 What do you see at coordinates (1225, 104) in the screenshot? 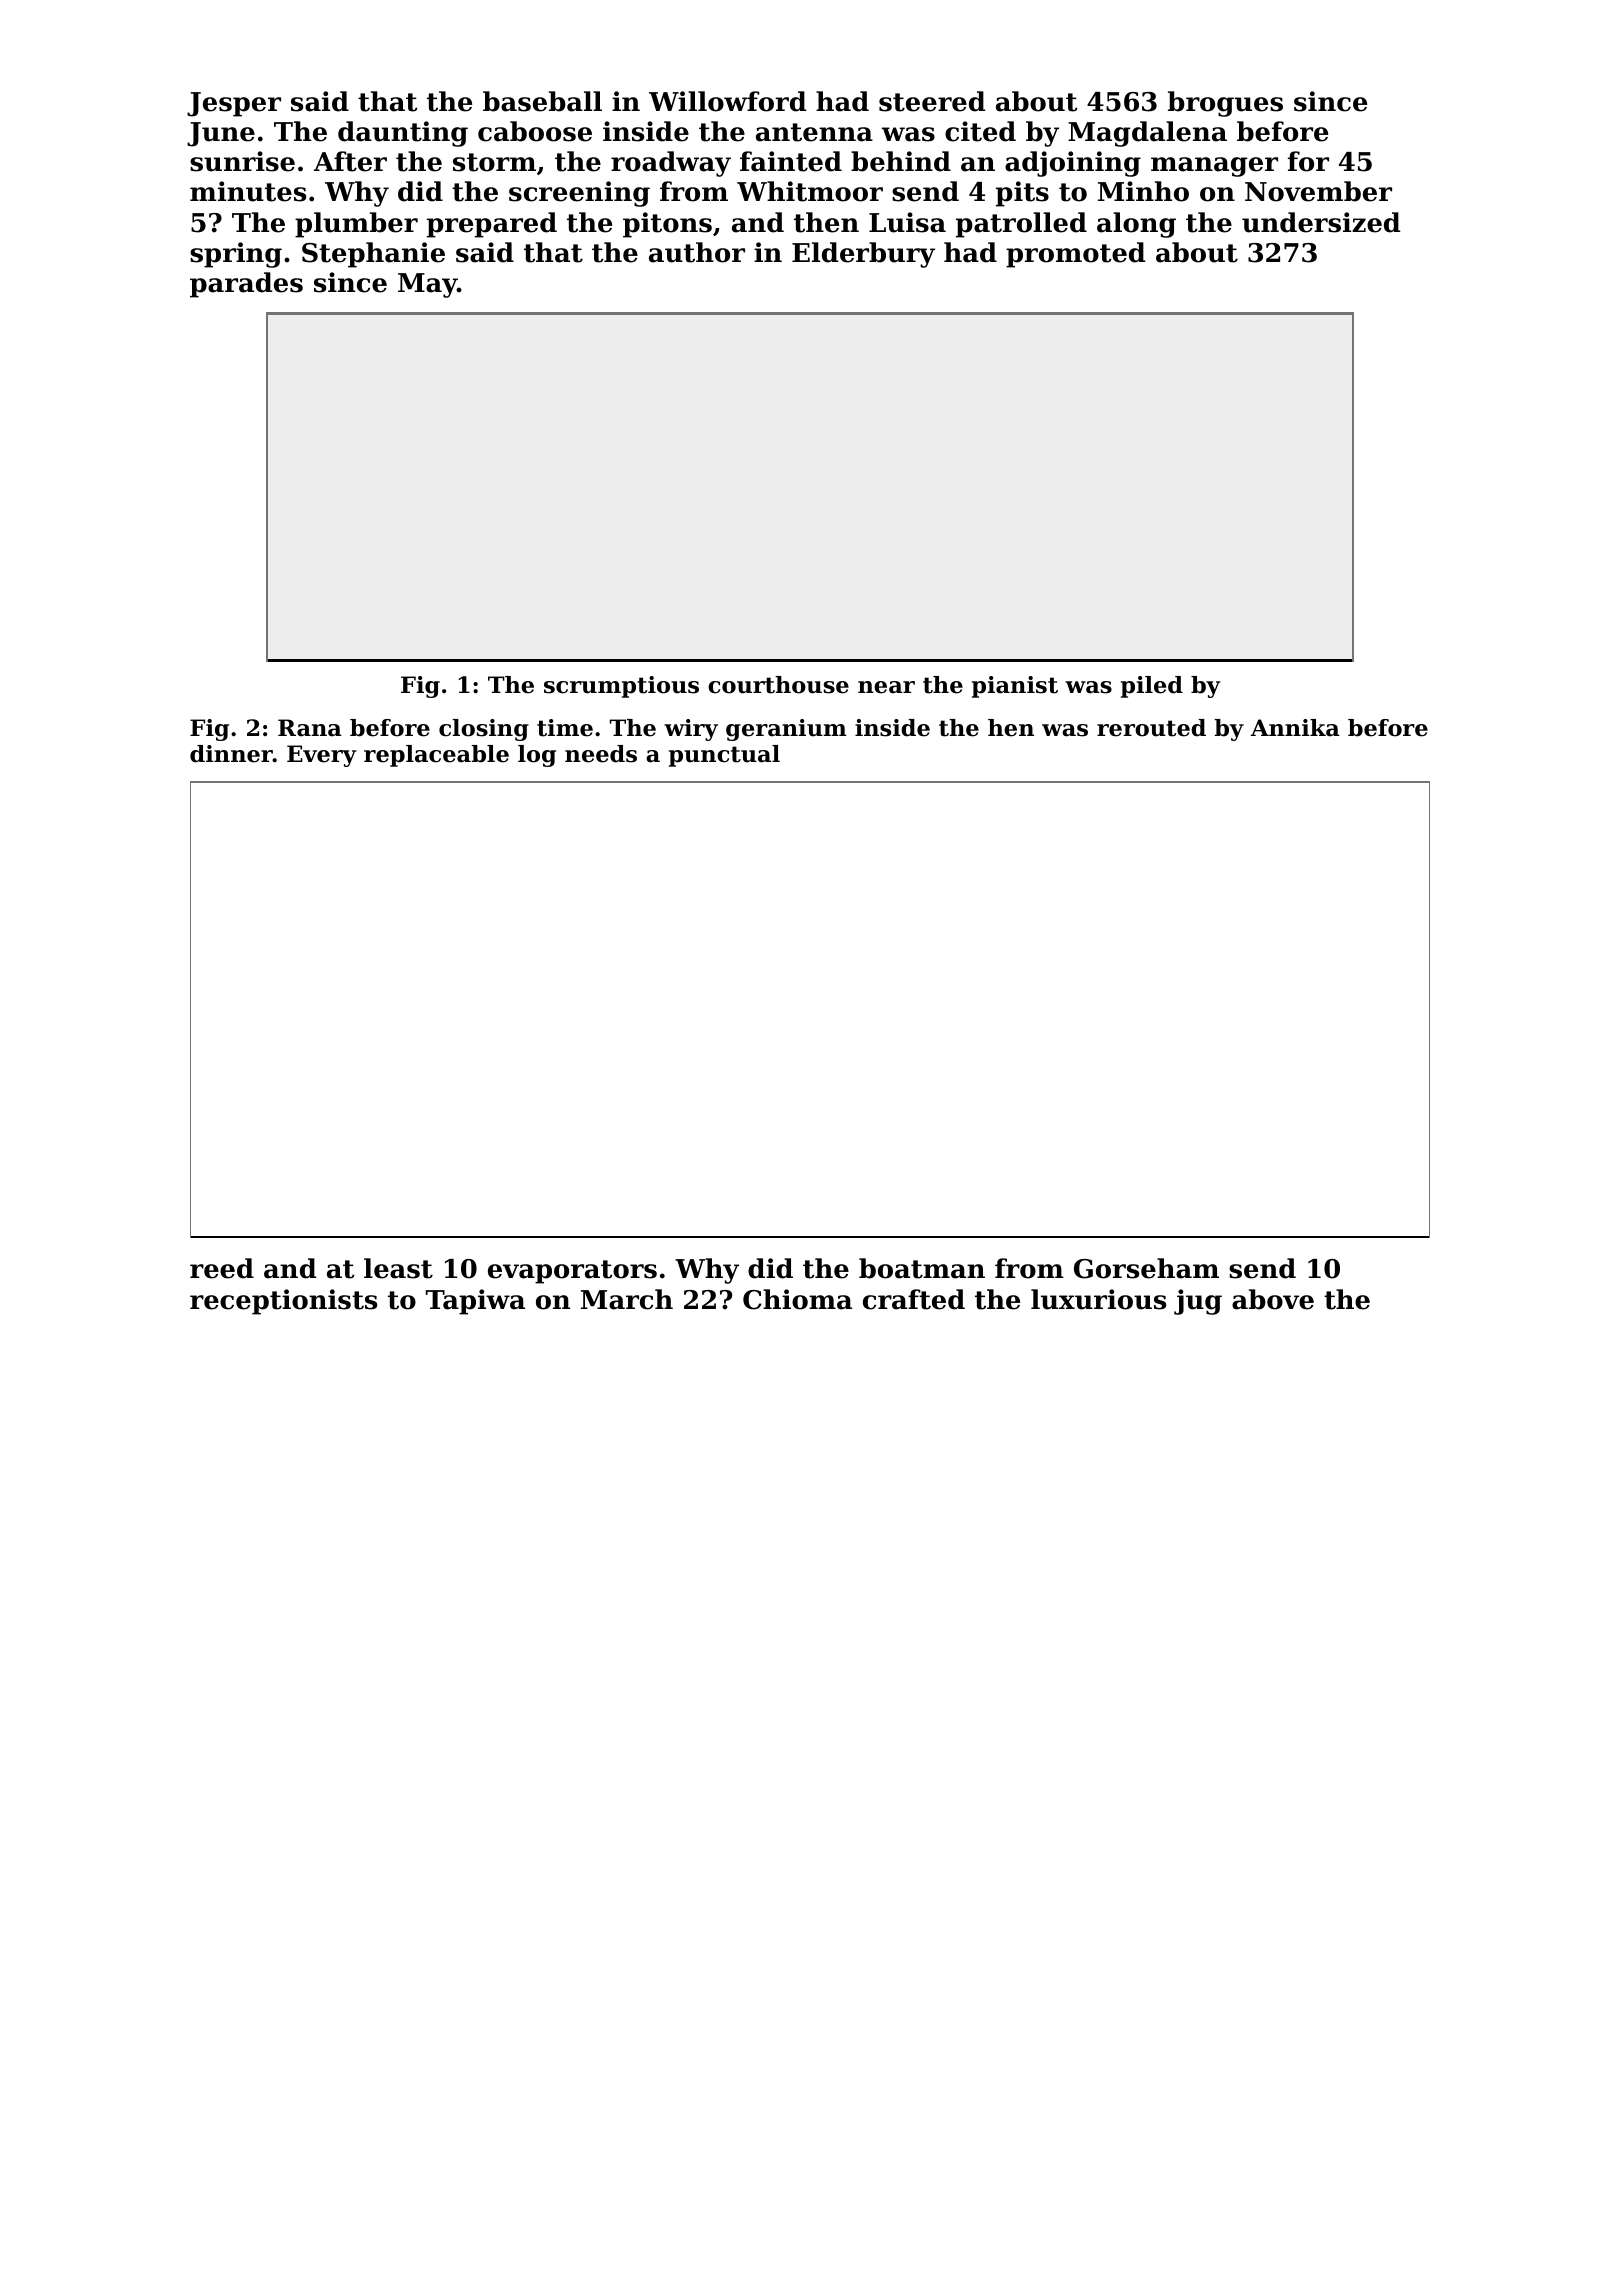
I see `brogues` at bounding box center [1225, 104].
